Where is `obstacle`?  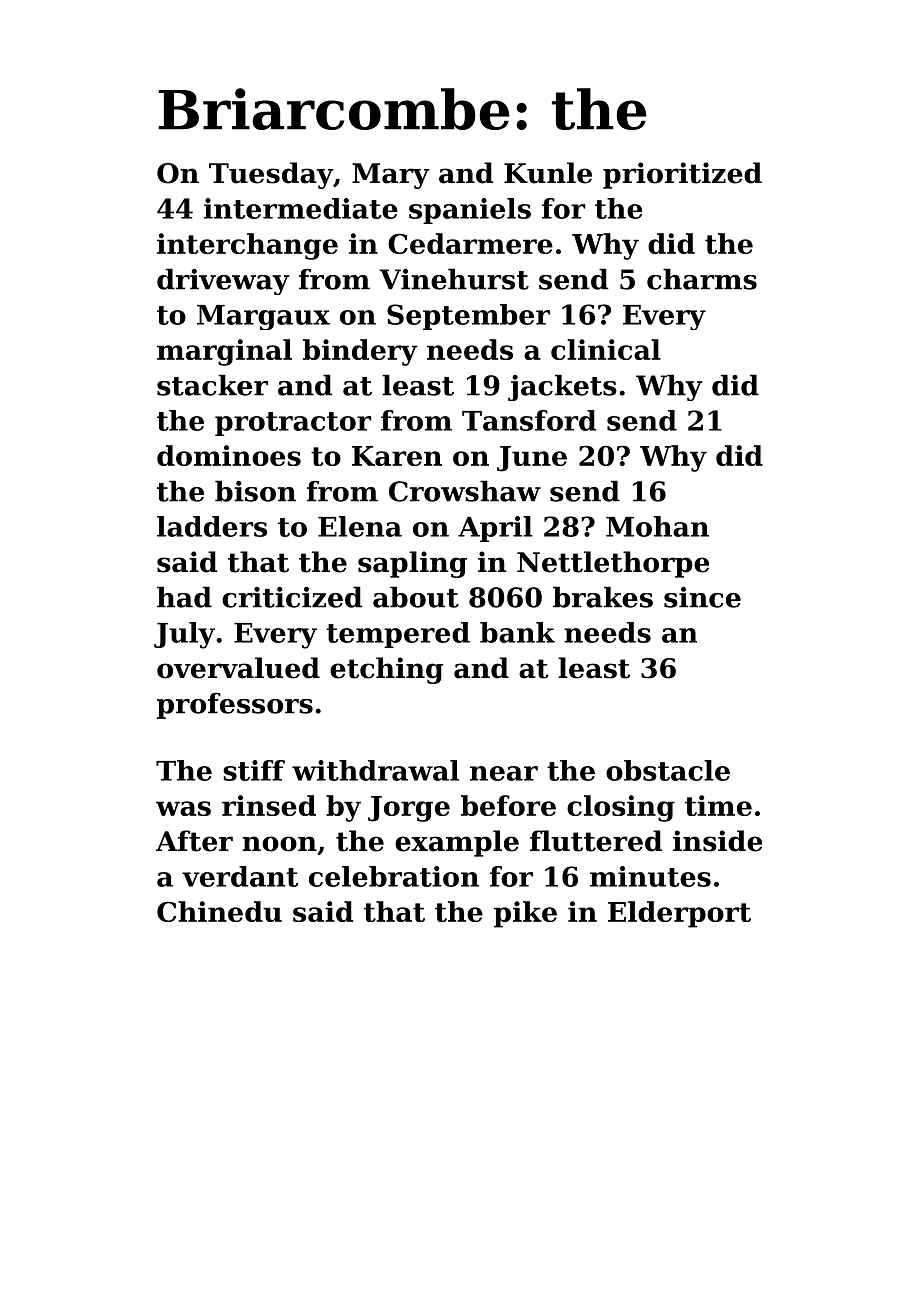
obstacle is located at coordinates (668, 770).
